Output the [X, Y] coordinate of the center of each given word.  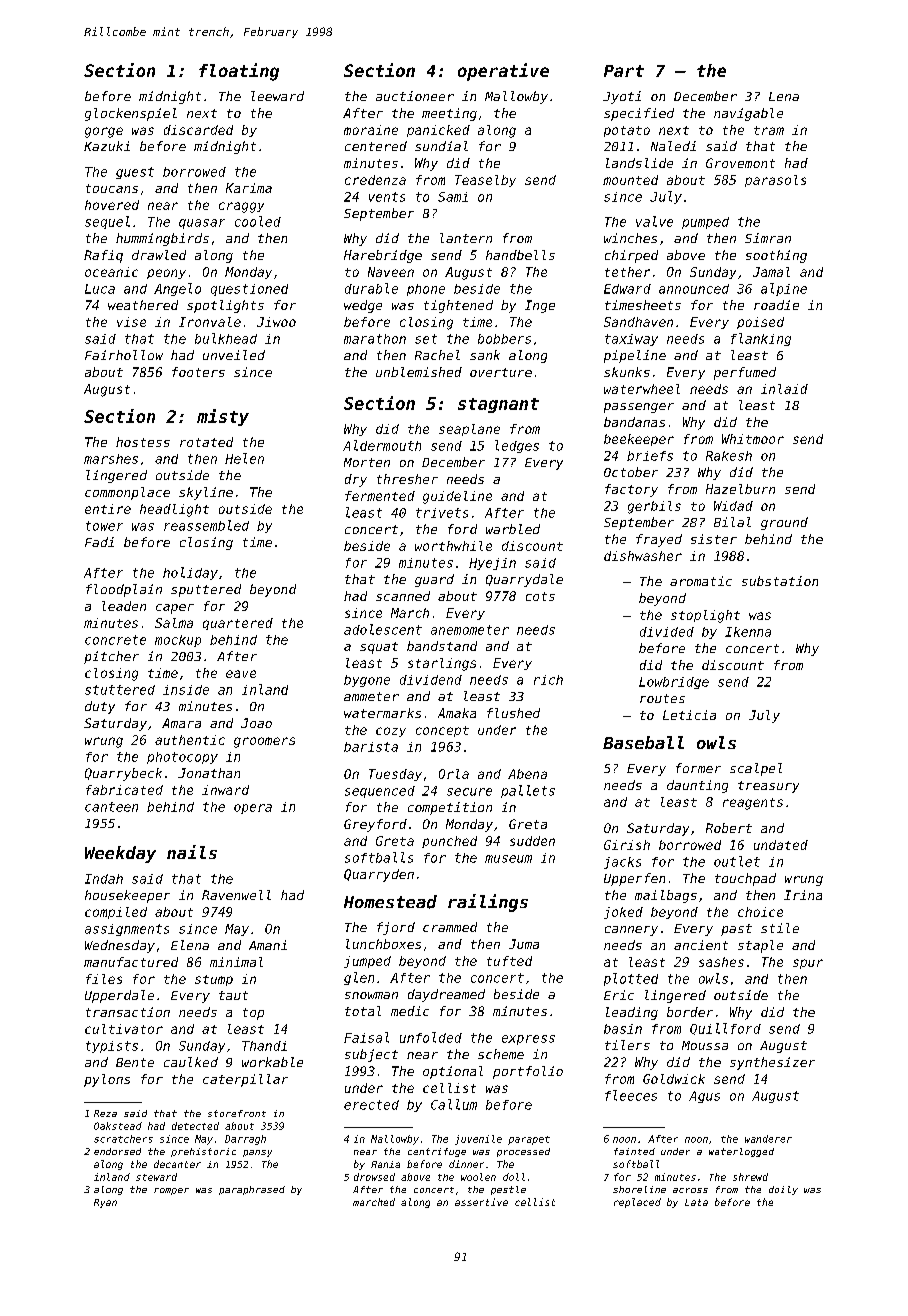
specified [639, 114]
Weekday [120, 854]
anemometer [470, 630]
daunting [697, 786]
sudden [532, 841]
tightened [458, 306]
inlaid [784, 389]
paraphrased [252, 1190]
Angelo [177, 289]
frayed [659, 540]
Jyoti [622, 97]
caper [175, 609]
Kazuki [107, 146]
